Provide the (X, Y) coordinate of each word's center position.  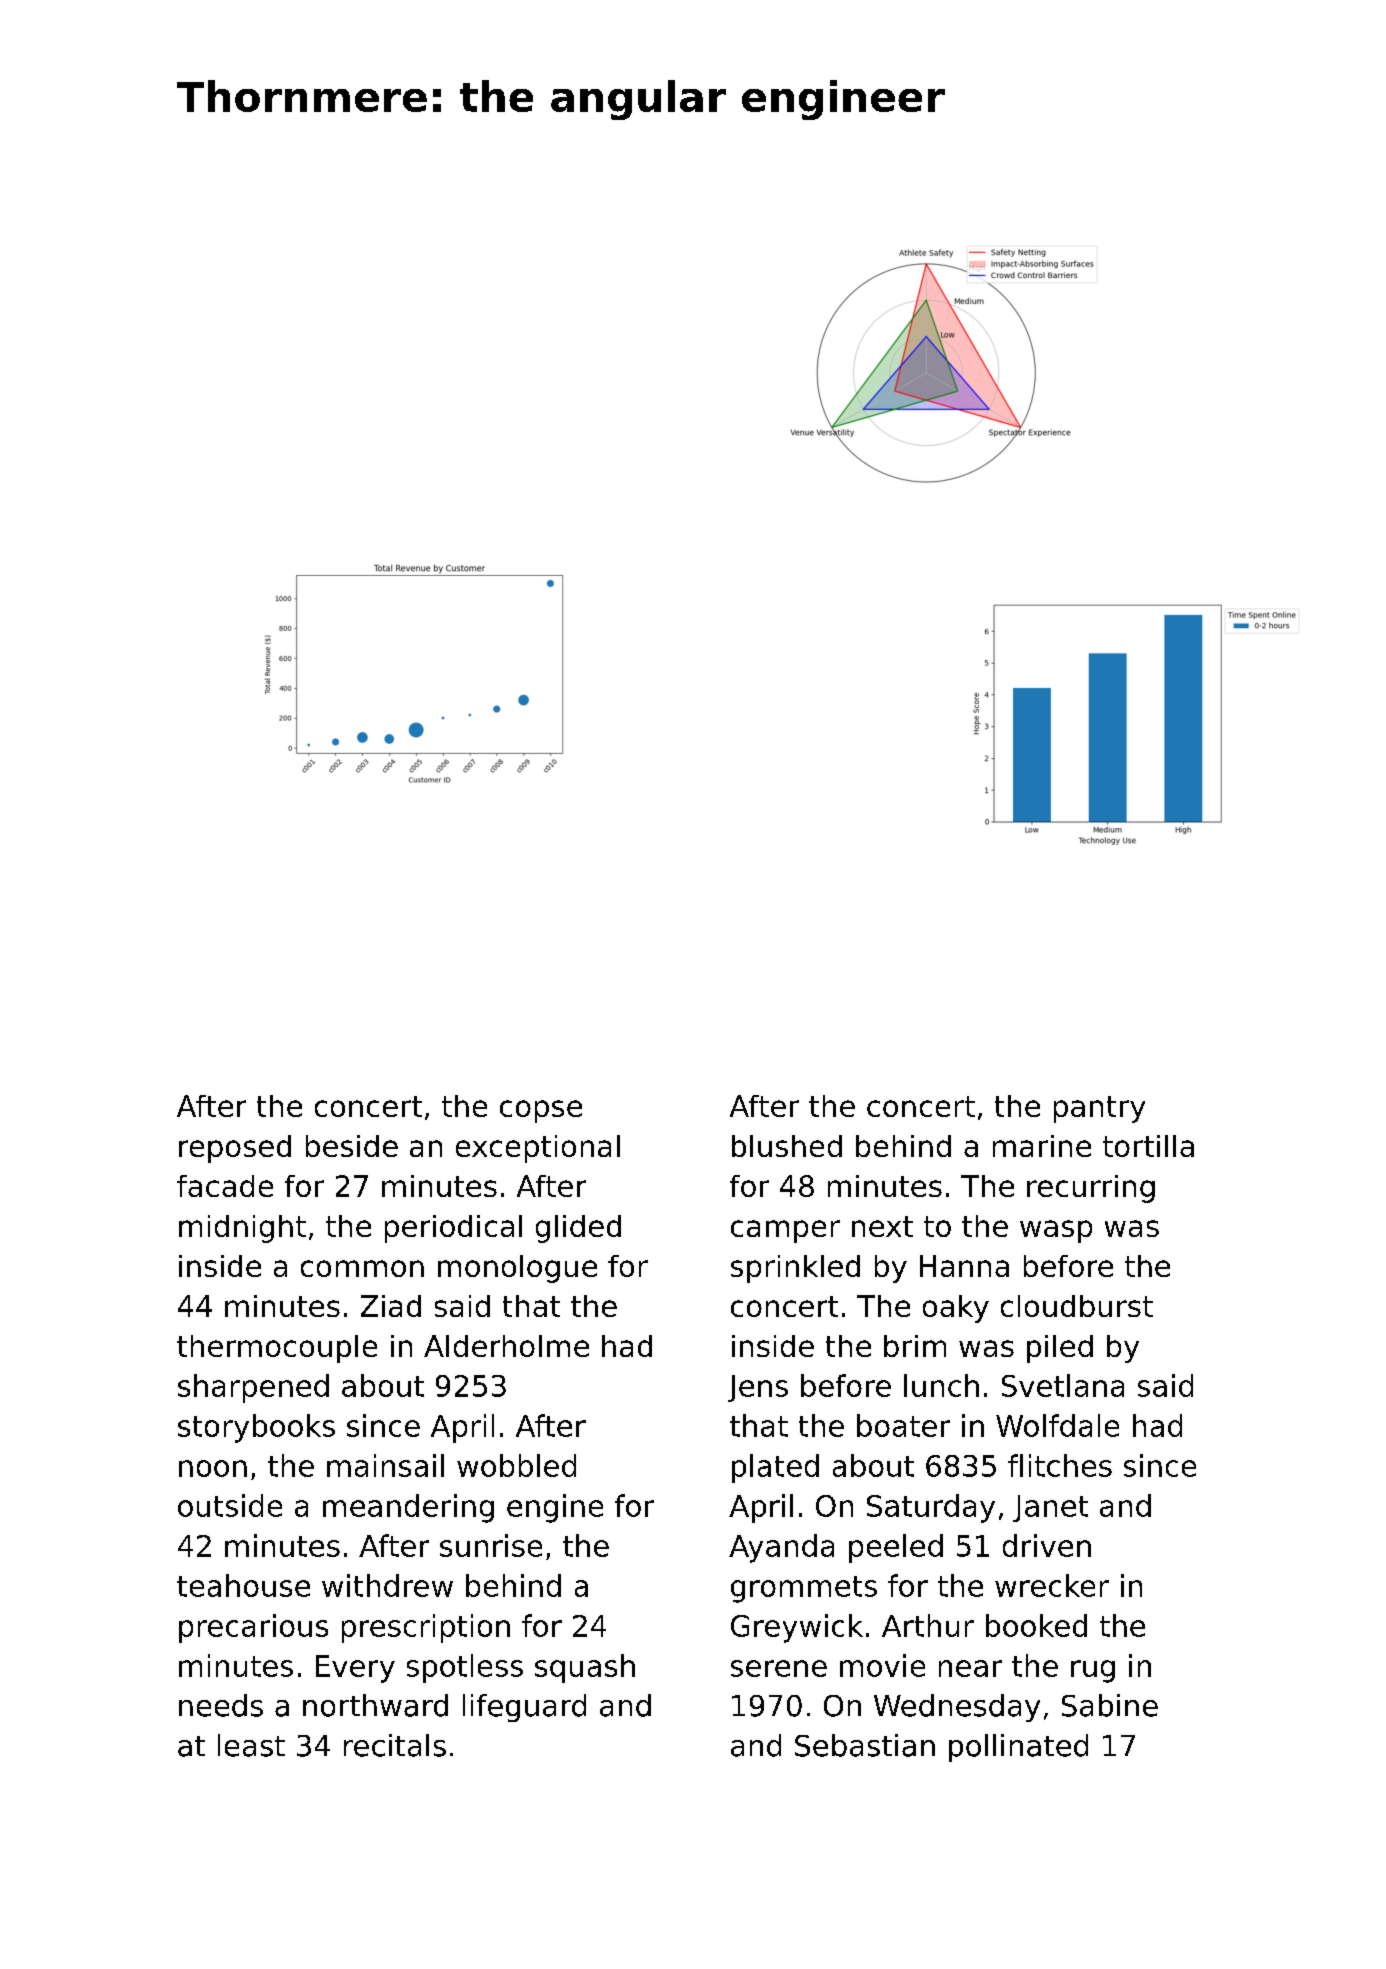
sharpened (253, 1388)
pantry (1099, 1109)
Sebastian (865, 1745)
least (251, 1745)
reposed (235, 1149)
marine (1042, 1146)
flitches (1060, 1465)
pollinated (1018, 1748)
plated (775, 1468)
